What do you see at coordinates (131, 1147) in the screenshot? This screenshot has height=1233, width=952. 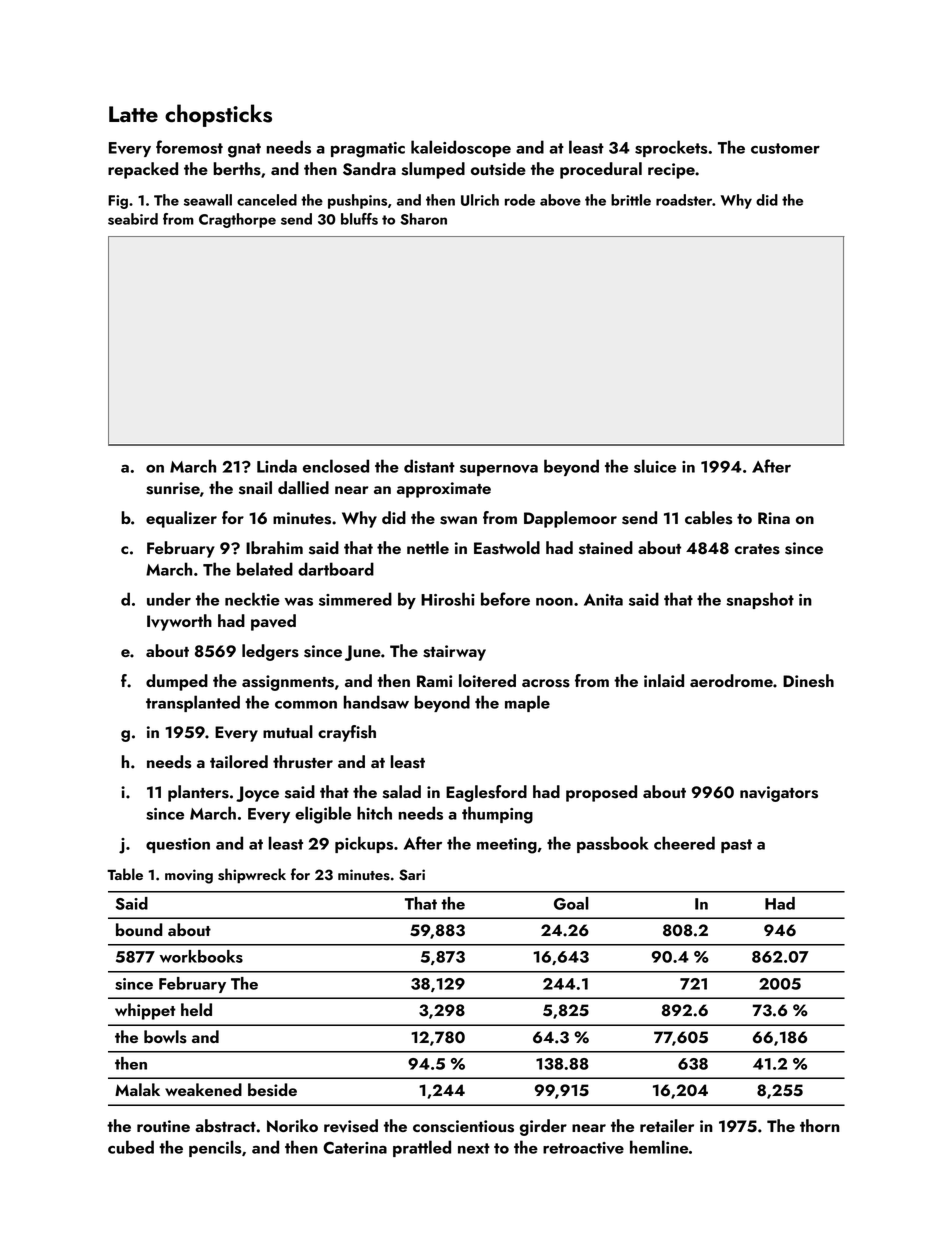 I see `cubed` at bounding box center [131, 1147].
